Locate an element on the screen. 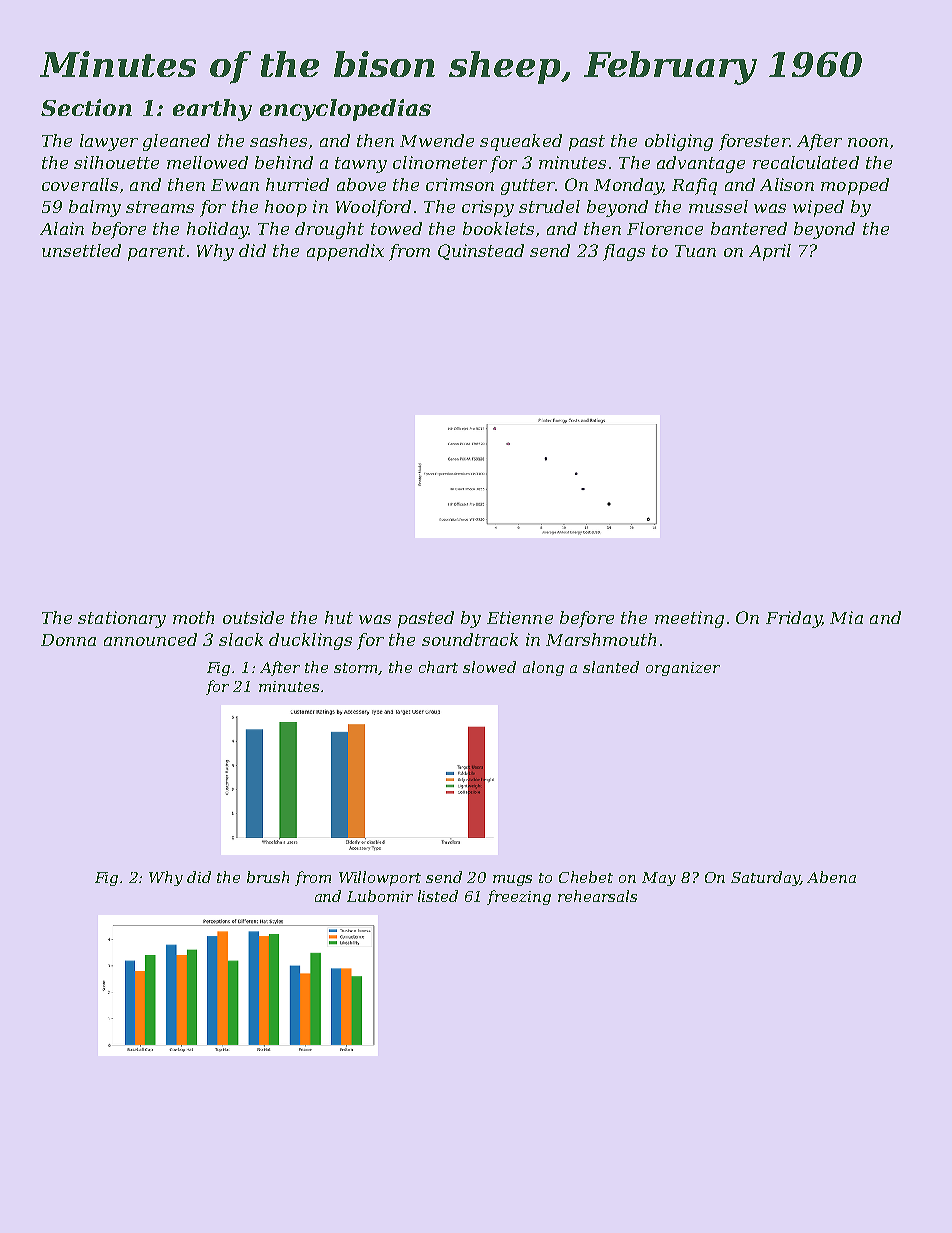 This screenshot has width=952, height=1233. moth is located at coordinates (193, 617).
